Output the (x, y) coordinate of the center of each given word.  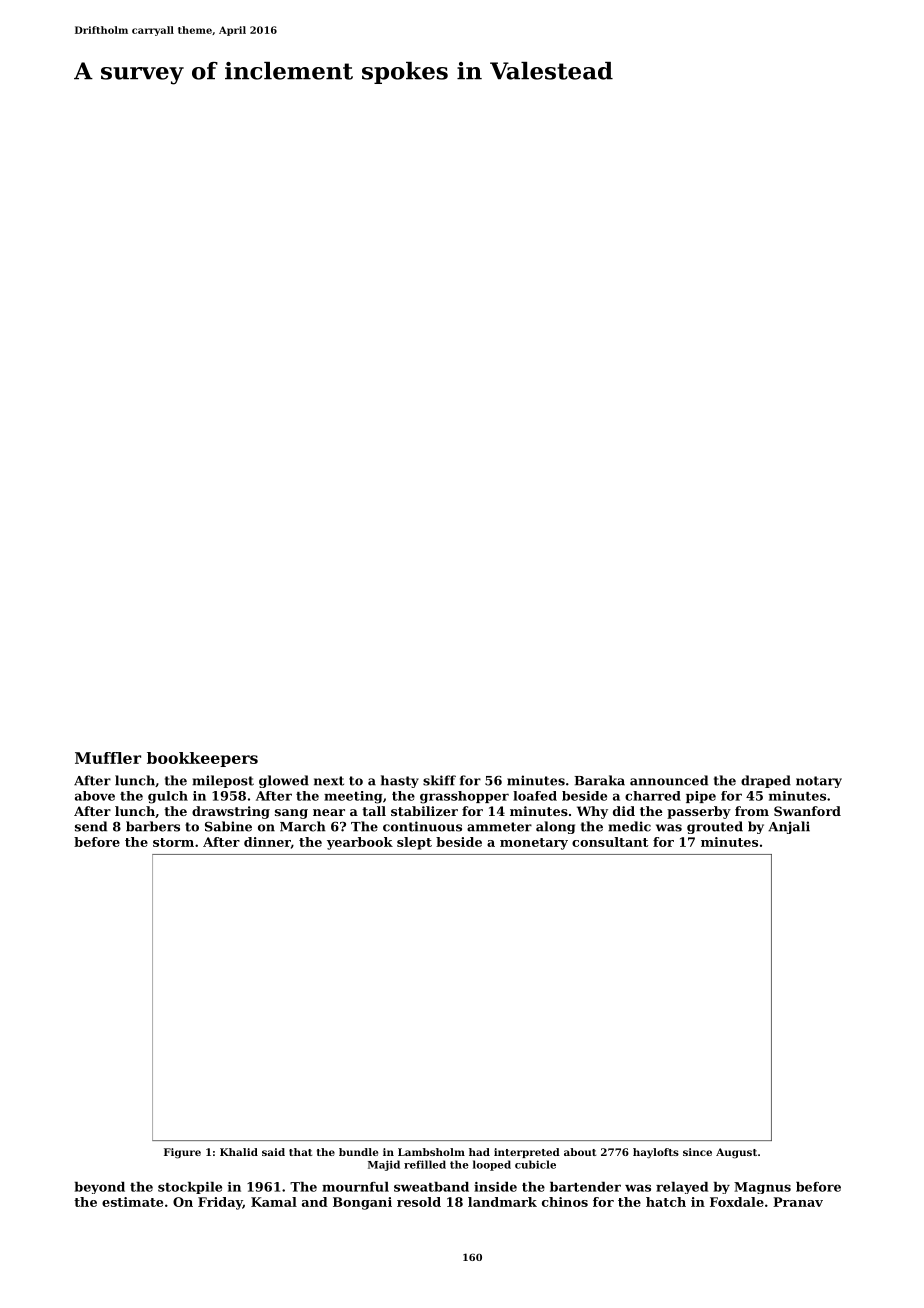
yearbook (360, 843)
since (697, 1152)
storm (173, 842)
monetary (534, 844)
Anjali (789, 827)
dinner (267, 842)
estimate (132, 1202)
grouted (715, 827)
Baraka (599, 780)
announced (669, 780)
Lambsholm (431, 1152)
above (95, 796)
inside (495, 1187)
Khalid (239, 1152)
